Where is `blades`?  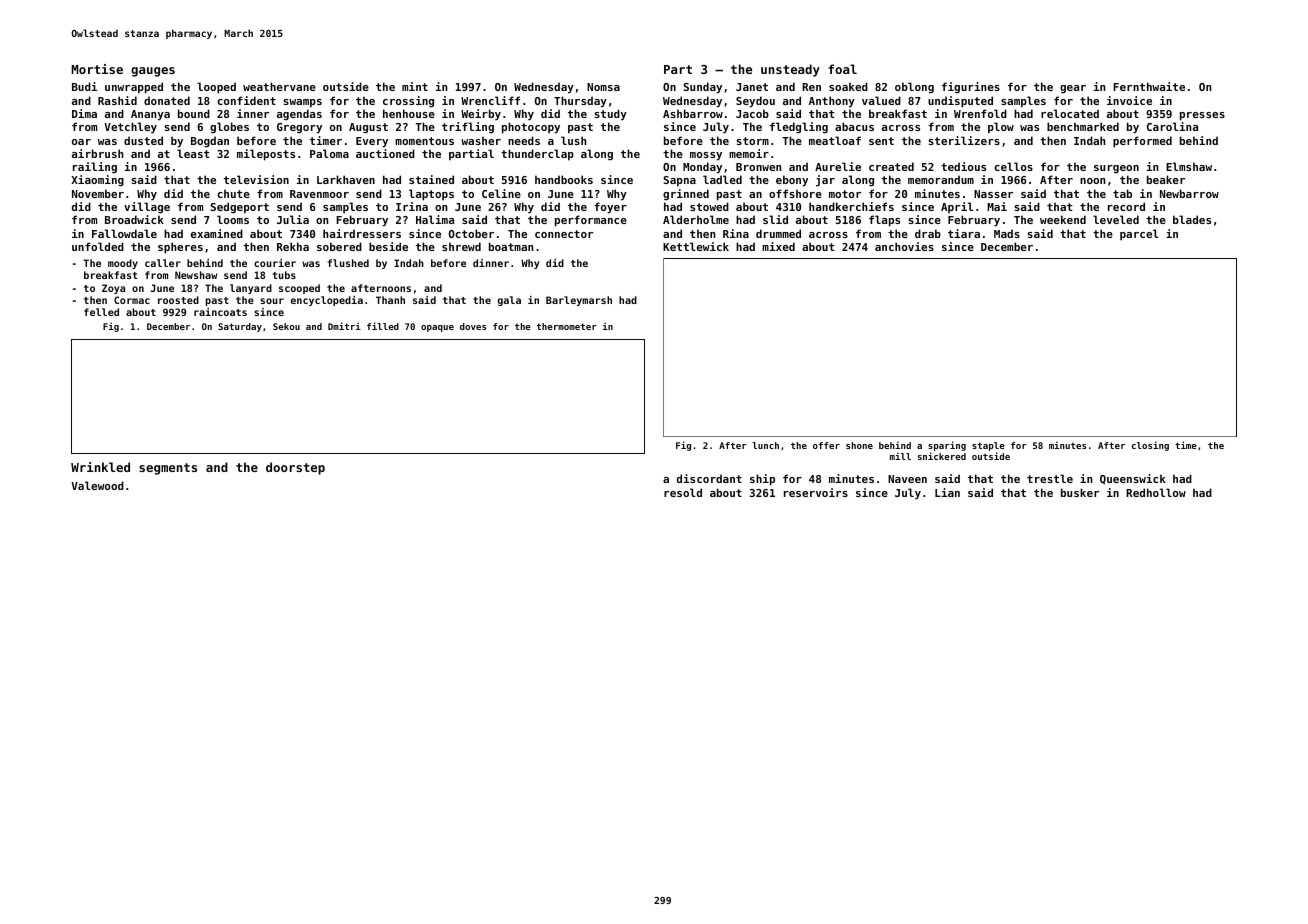
blades is located at coordinates (1192, 219).
